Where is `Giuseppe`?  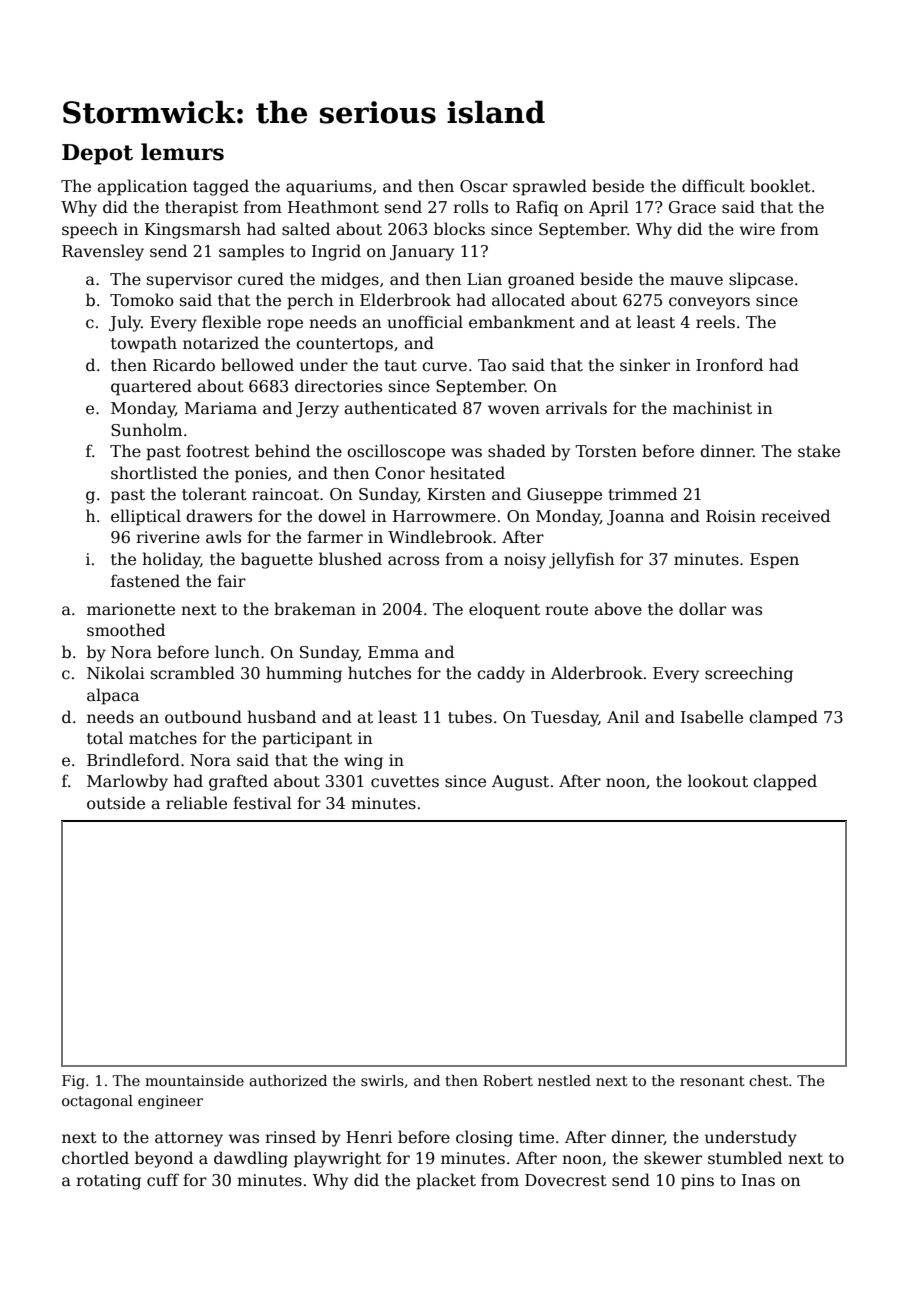
Giuseppe is located at coordinates (564, 496).
